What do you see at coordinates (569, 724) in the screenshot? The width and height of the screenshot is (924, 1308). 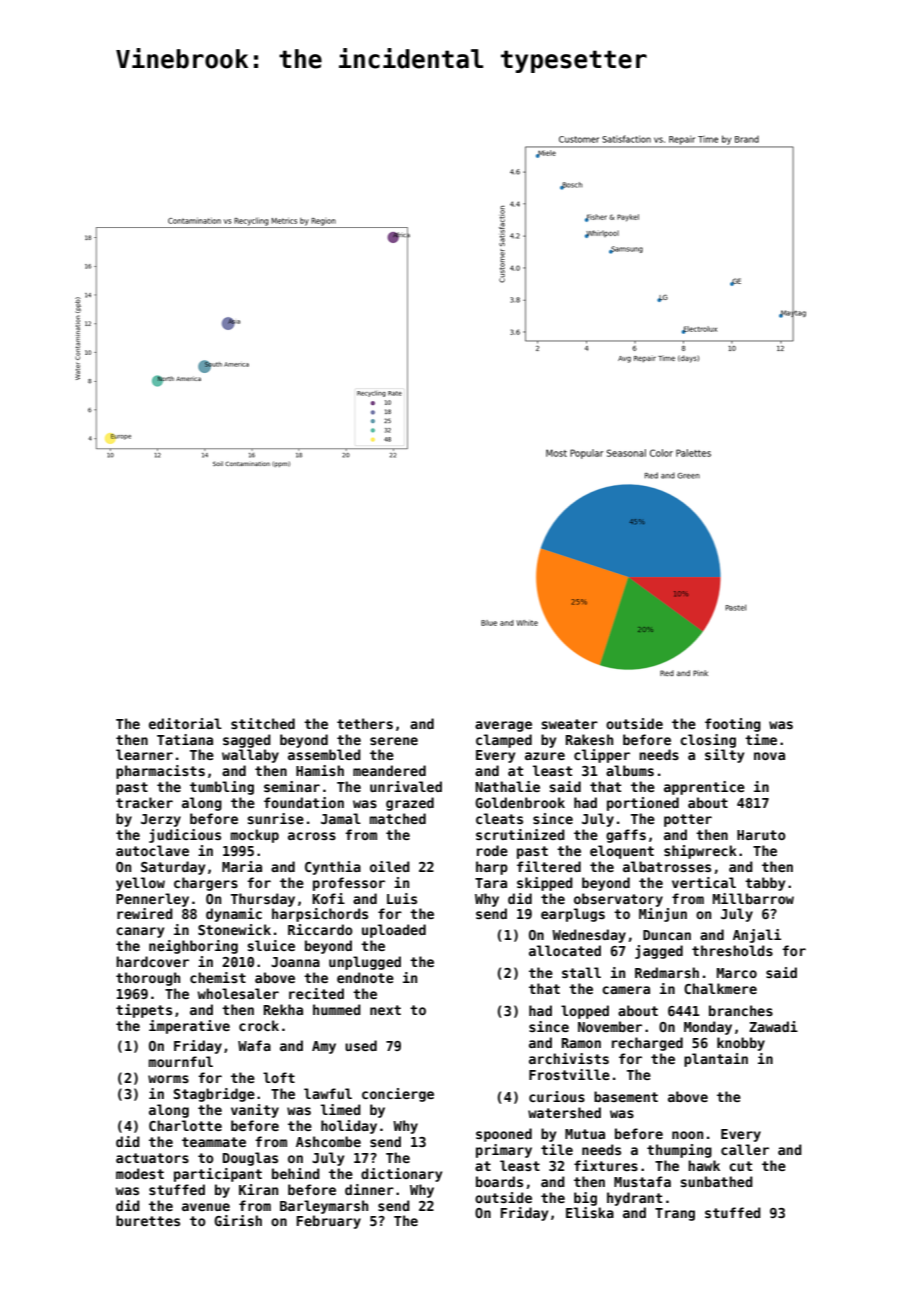 I see `sweater` at bounding box center [569, 724].
